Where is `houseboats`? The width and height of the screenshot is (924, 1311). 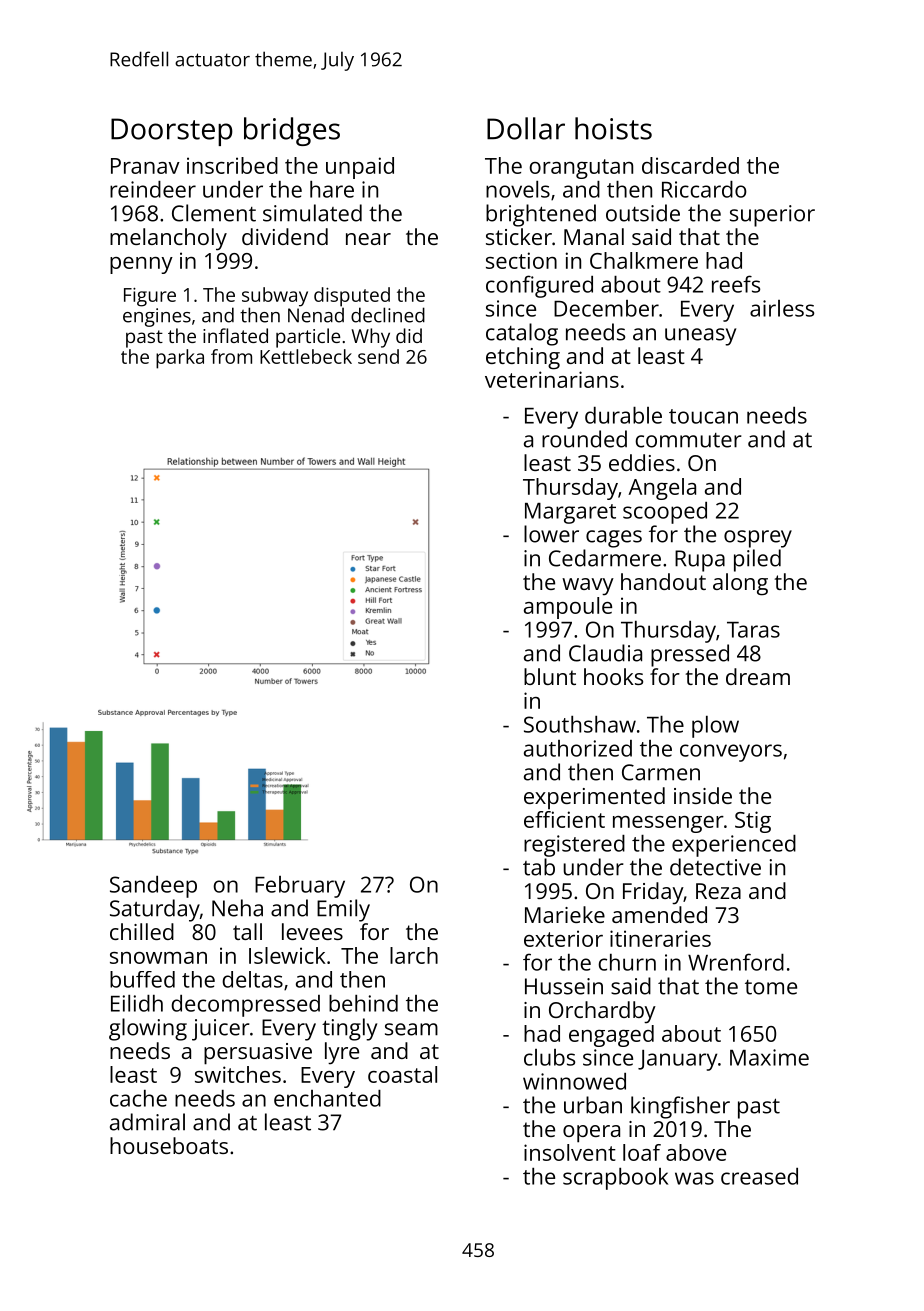 houseboats is located at coordinates (169, 1145).
